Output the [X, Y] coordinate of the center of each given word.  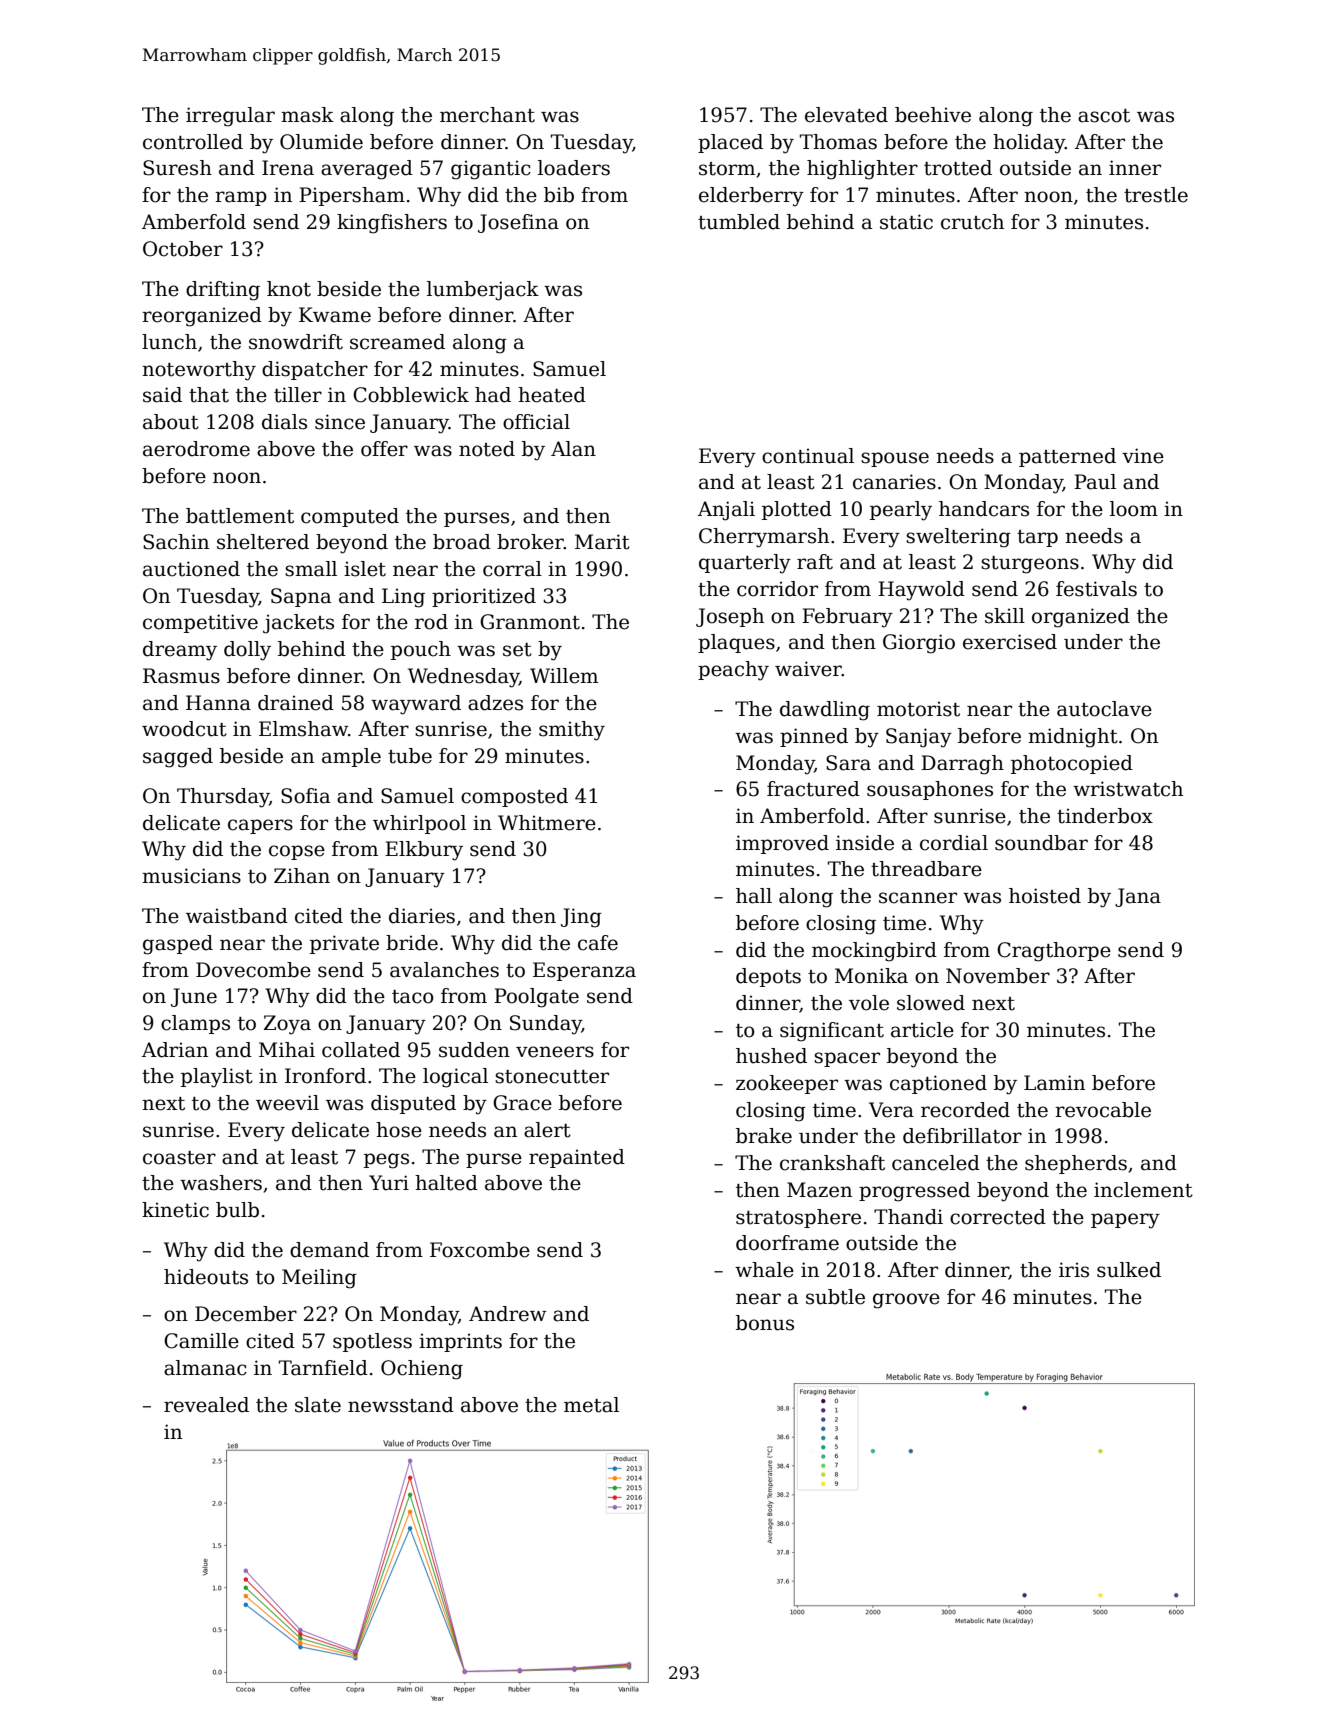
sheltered [263, 542]
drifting [223, 291]
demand [329, 1250]
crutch [972, 222]
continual [808, 456]
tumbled [739, 222]
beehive [933, 115]
